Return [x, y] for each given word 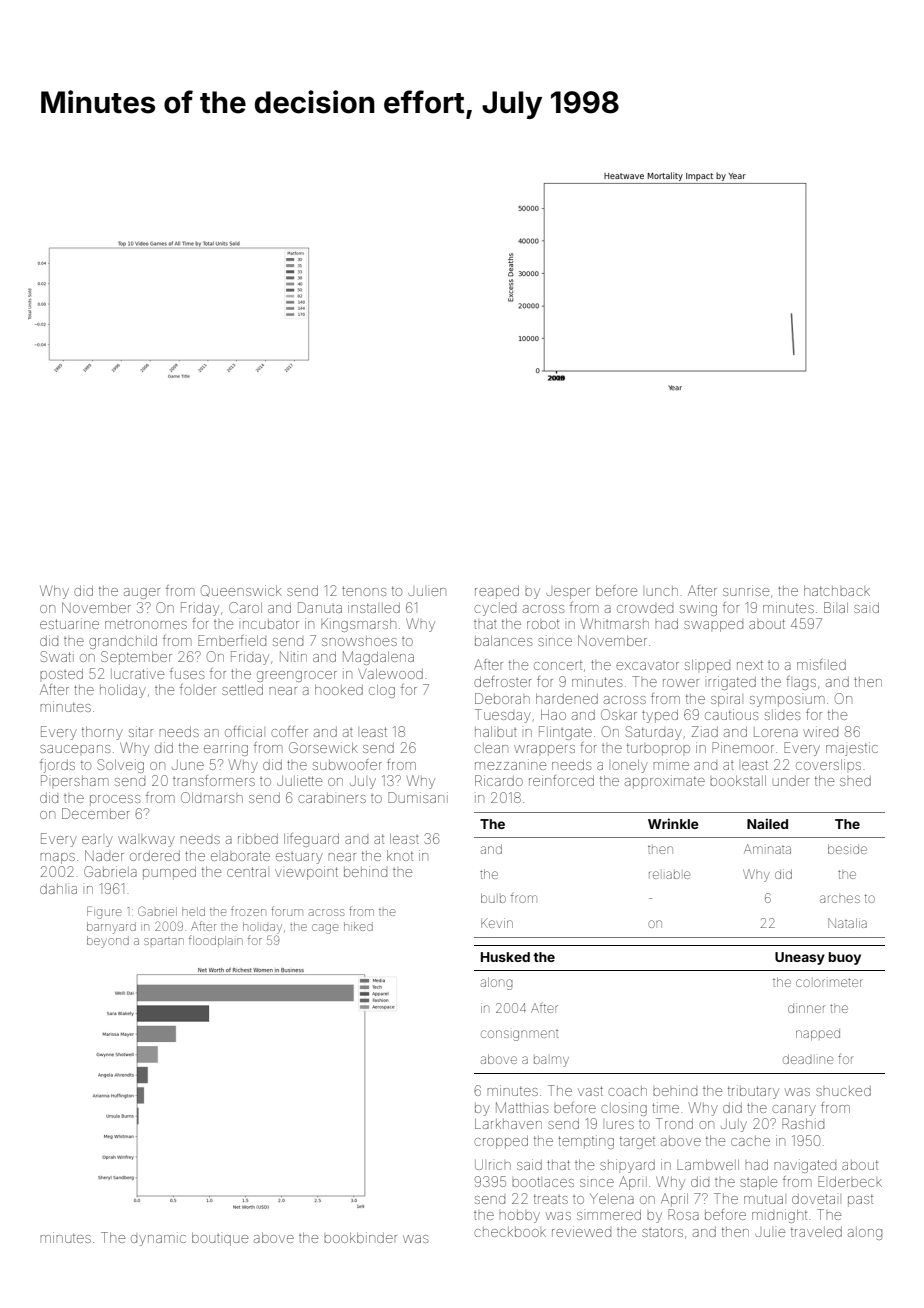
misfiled [821, 664]
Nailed [767, 823]
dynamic [158, 1239]
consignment [519, 1035]
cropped [501, 1142]
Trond [674, 1123]
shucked [843, 1091]
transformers [214, 780]
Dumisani [418, 797]
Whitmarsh [615, 623]
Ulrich [493, 1165]
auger [142, 593]
